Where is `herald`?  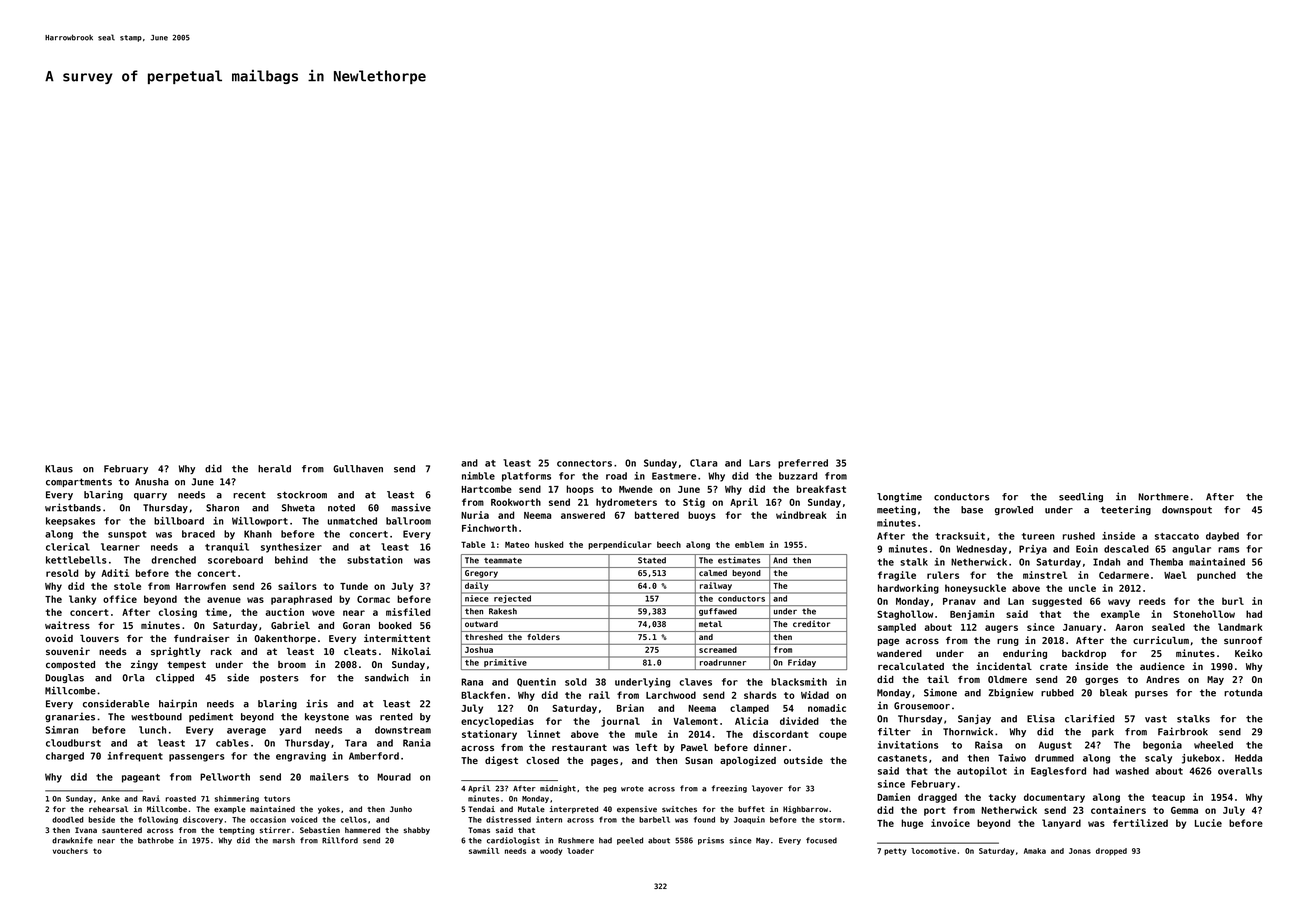 herald is located at coordinates (274, 469).
